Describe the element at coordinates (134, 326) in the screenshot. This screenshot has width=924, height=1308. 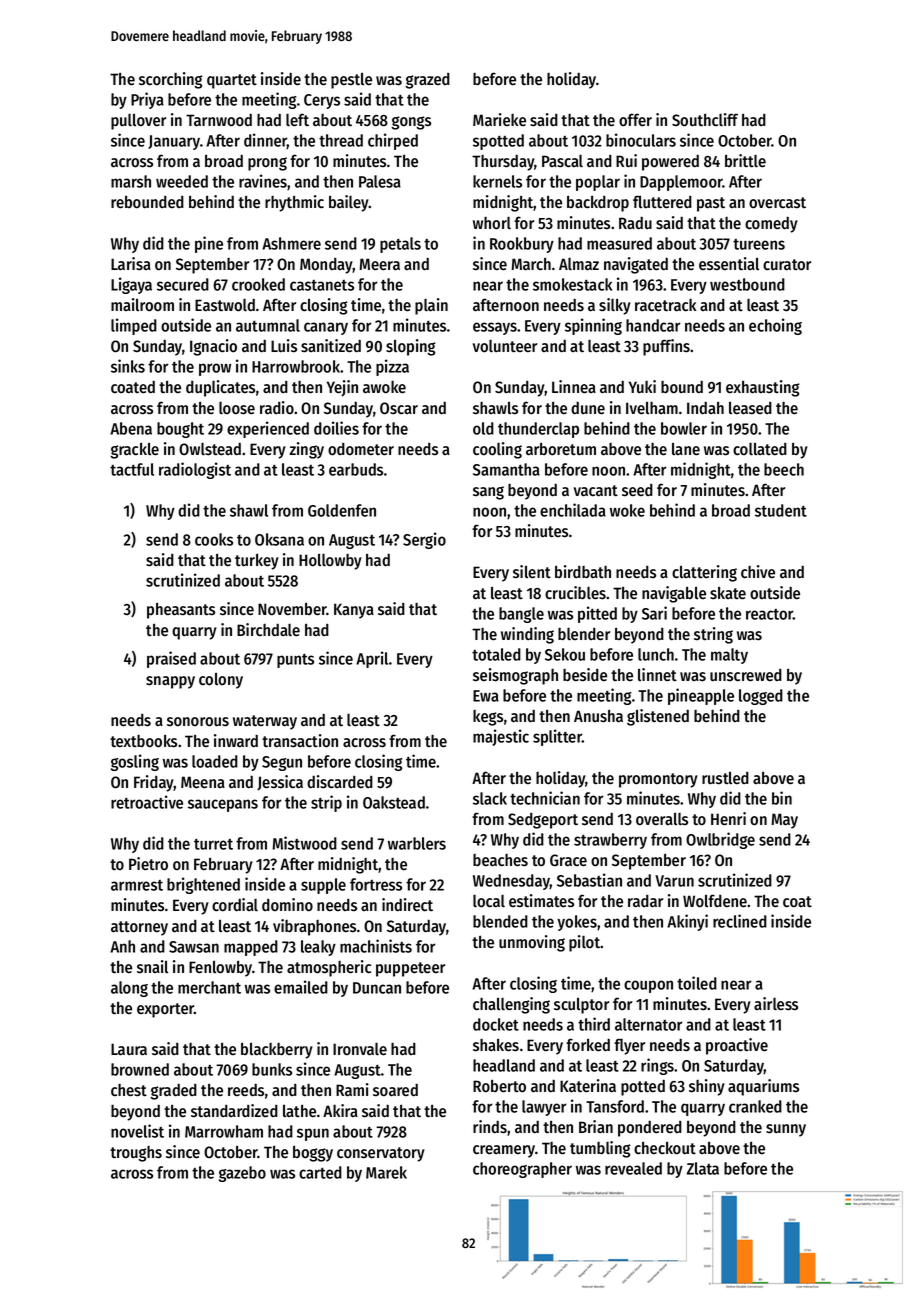
I see `limped` at that location.
